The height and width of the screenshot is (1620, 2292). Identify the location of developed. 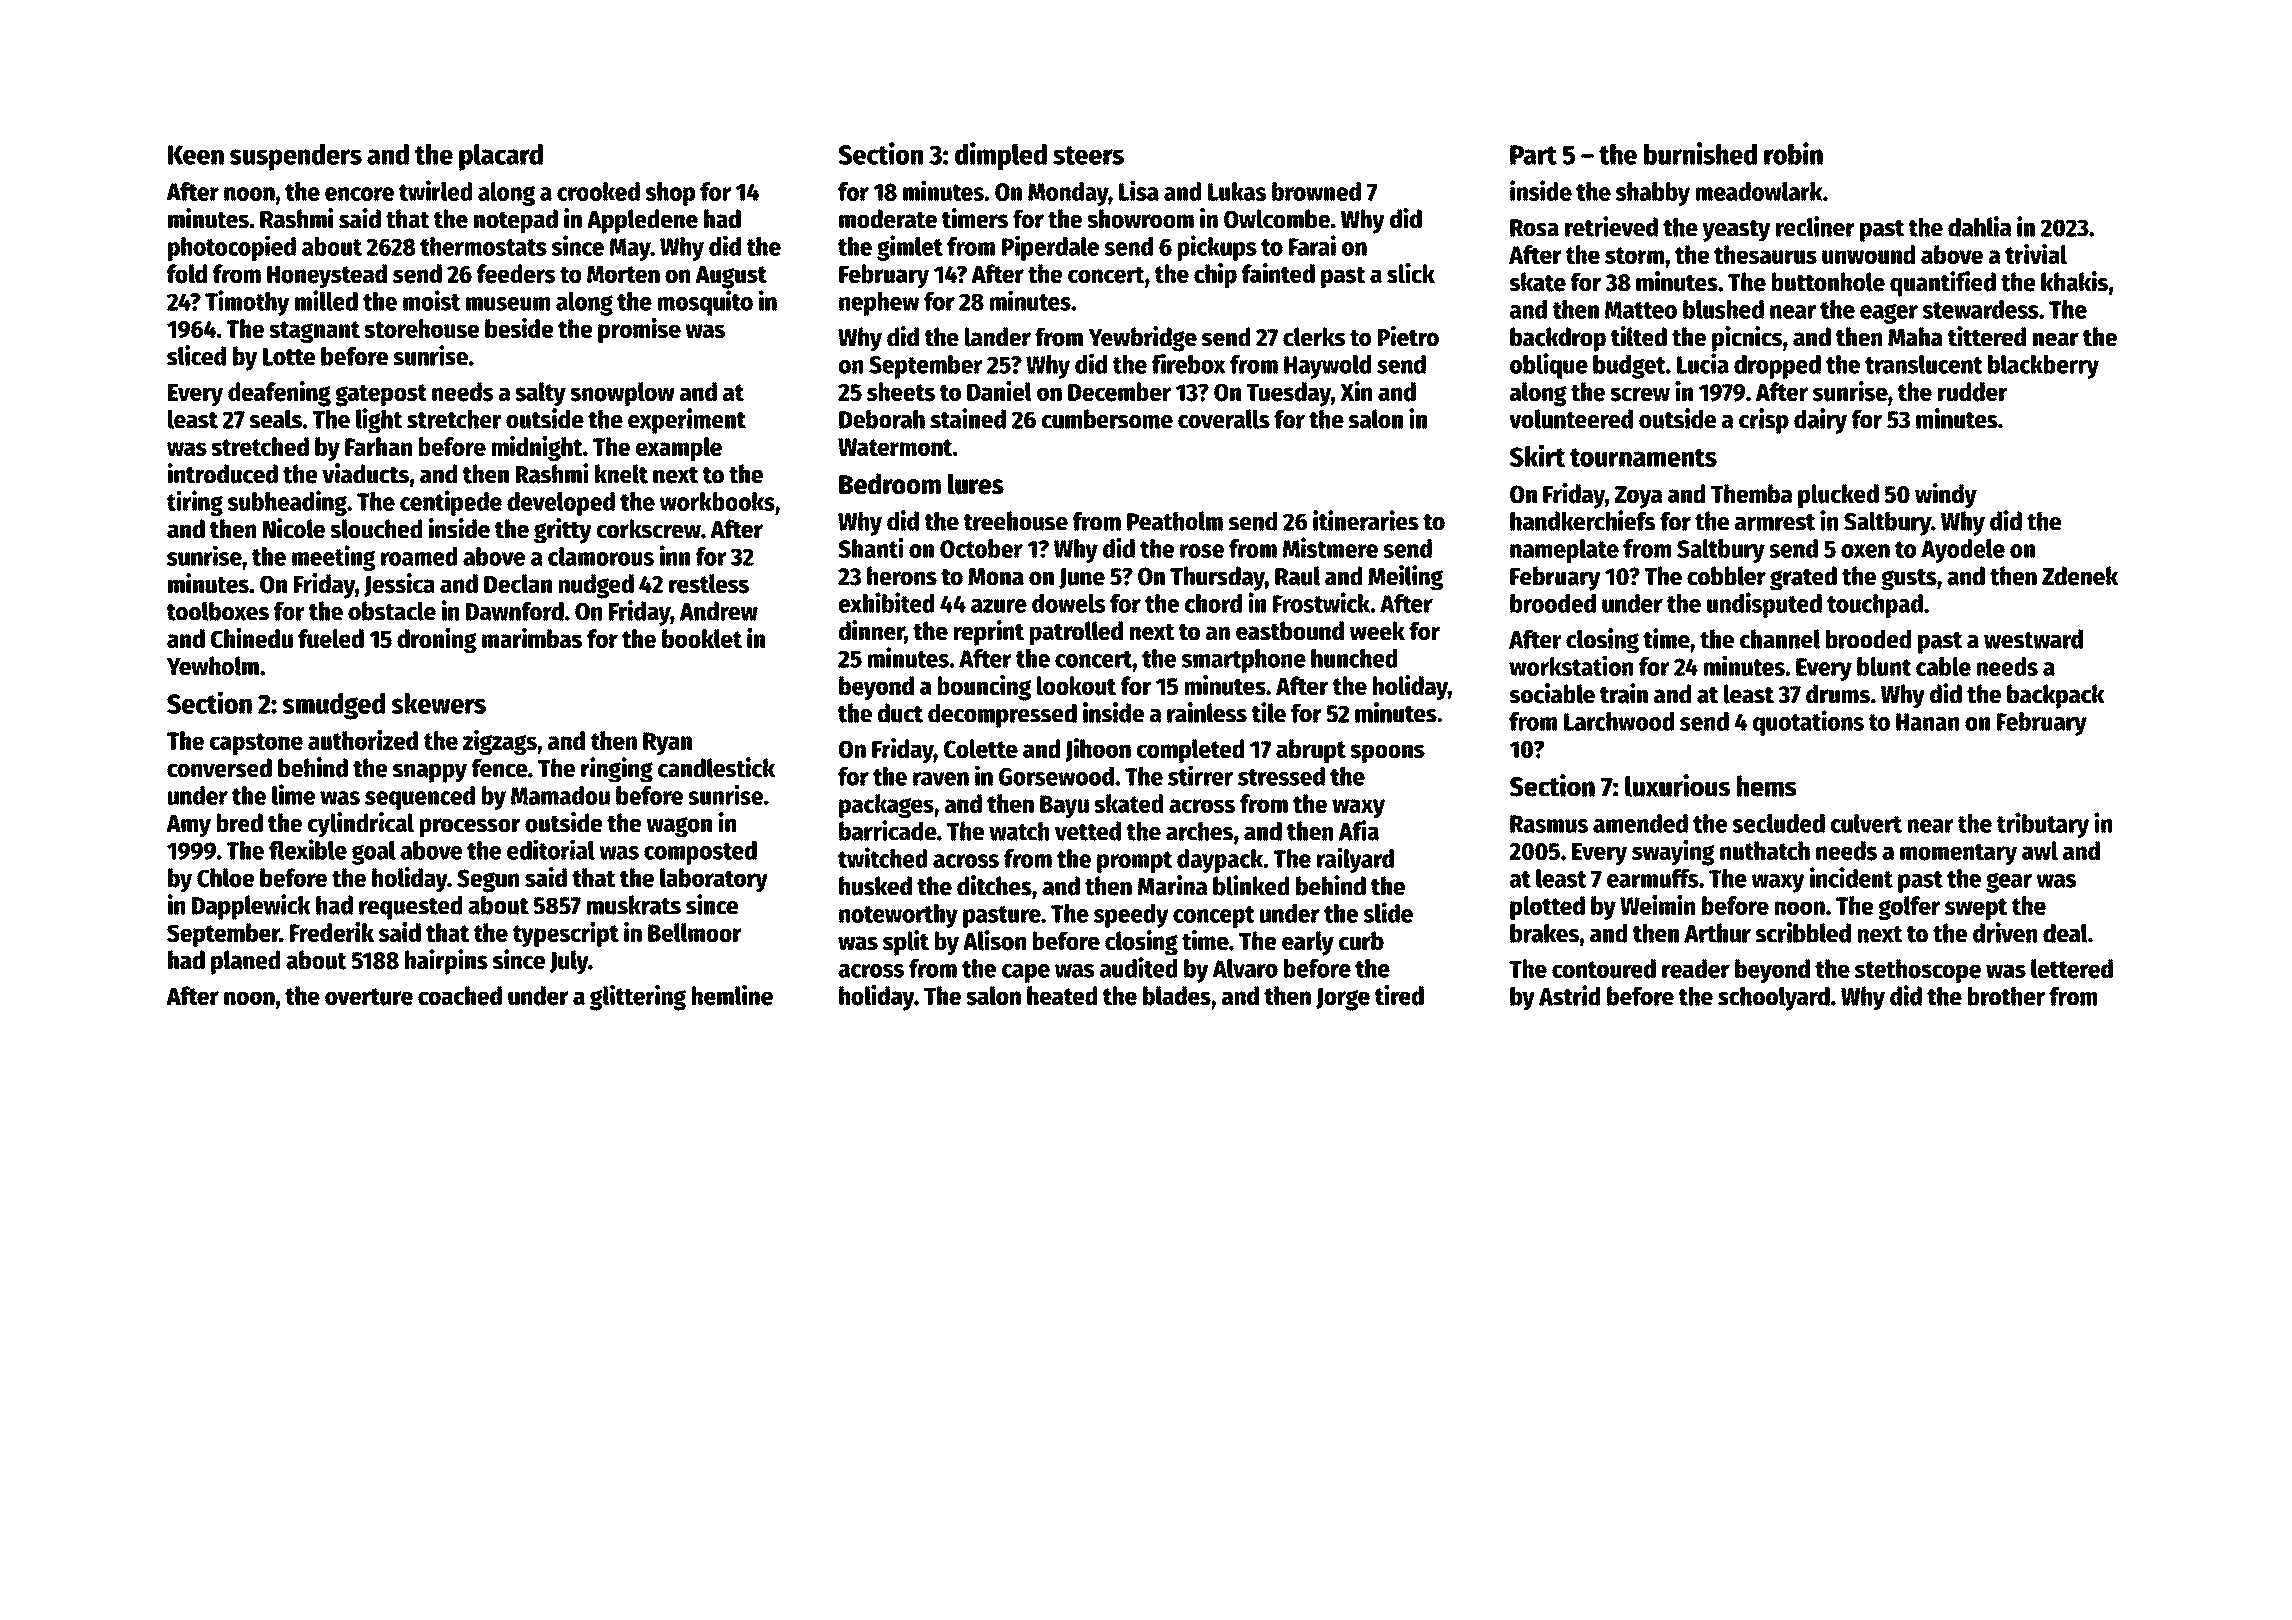
(561, 504).
